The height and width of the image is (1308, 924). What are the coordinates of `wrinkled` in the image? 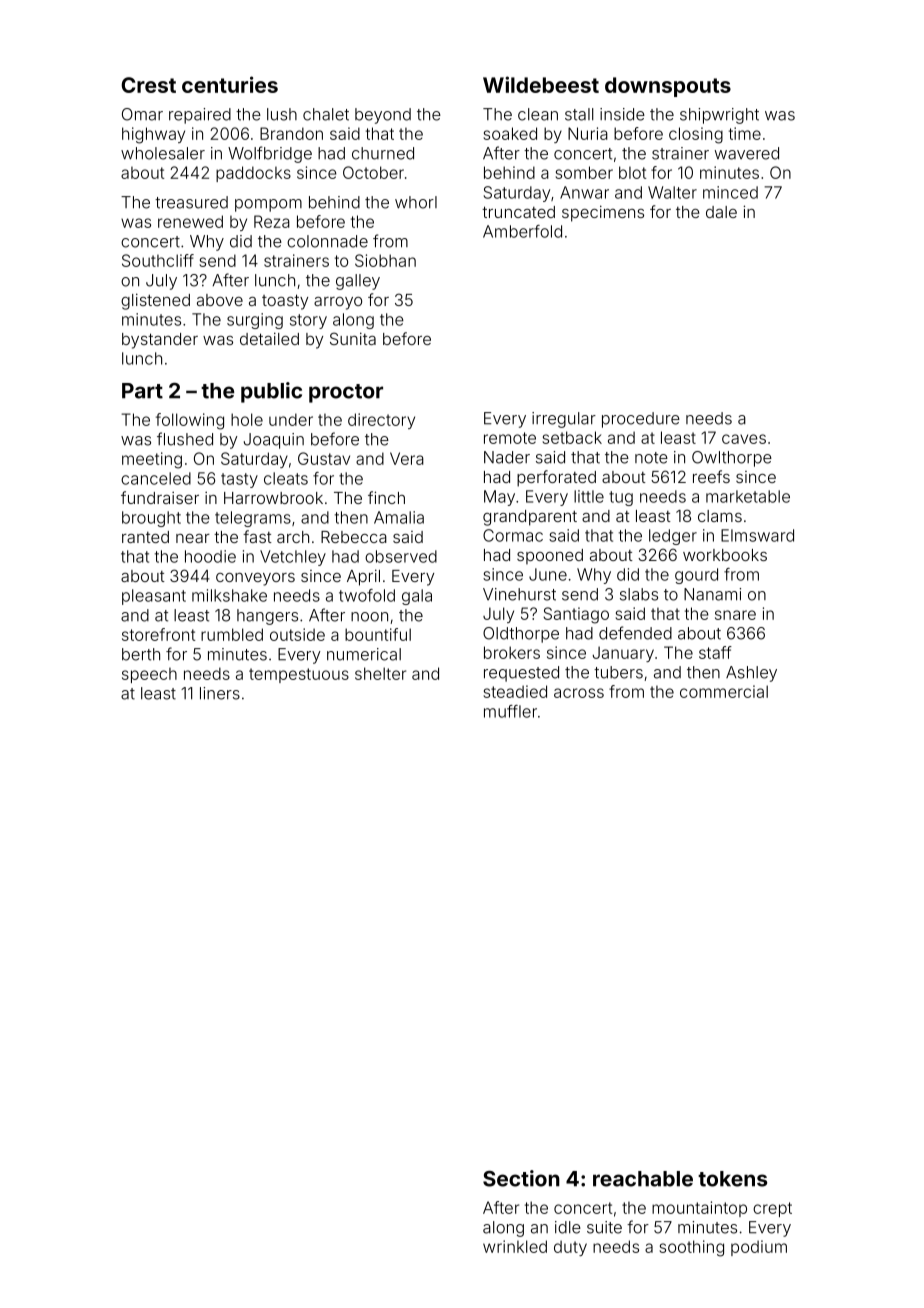 It's located at (515, 1246).
